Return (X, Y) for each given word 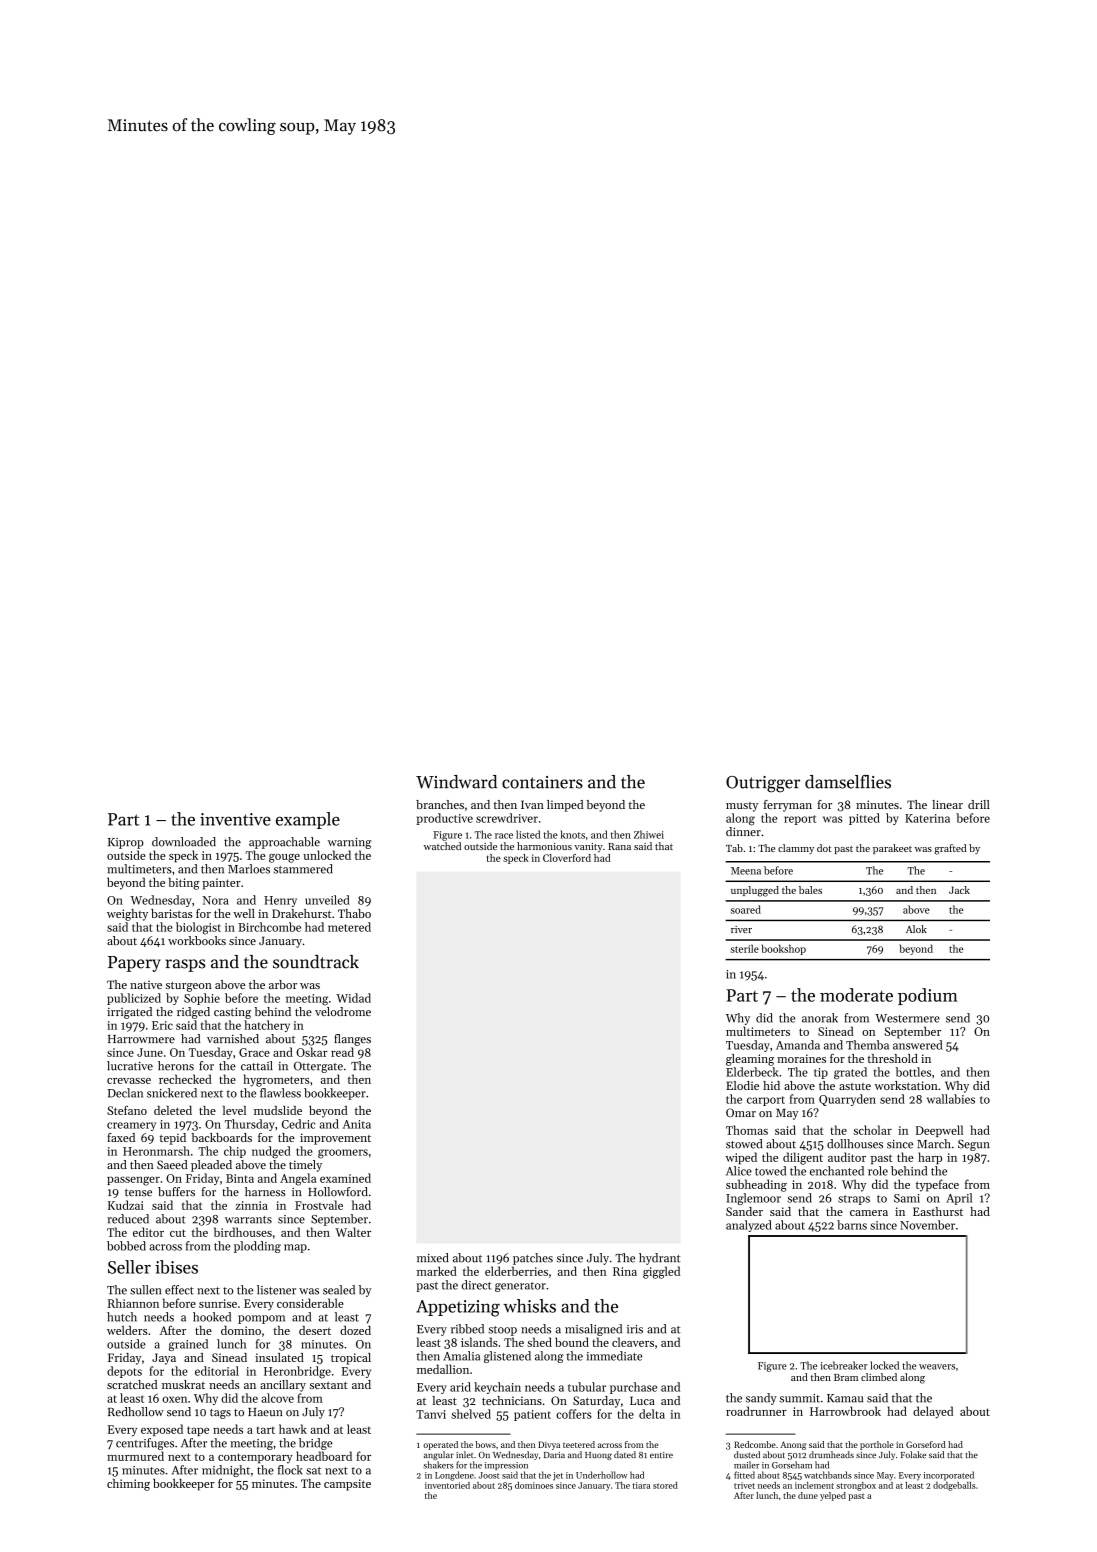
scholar (872, 1130)
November (927, 1225)
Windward (456, 782)
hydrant (660, 1259)
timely (305, 1166)
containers (542, 782)
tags (220, 1414)
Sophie (202, 999)
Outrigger (763, 784)
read (342, 1052)
